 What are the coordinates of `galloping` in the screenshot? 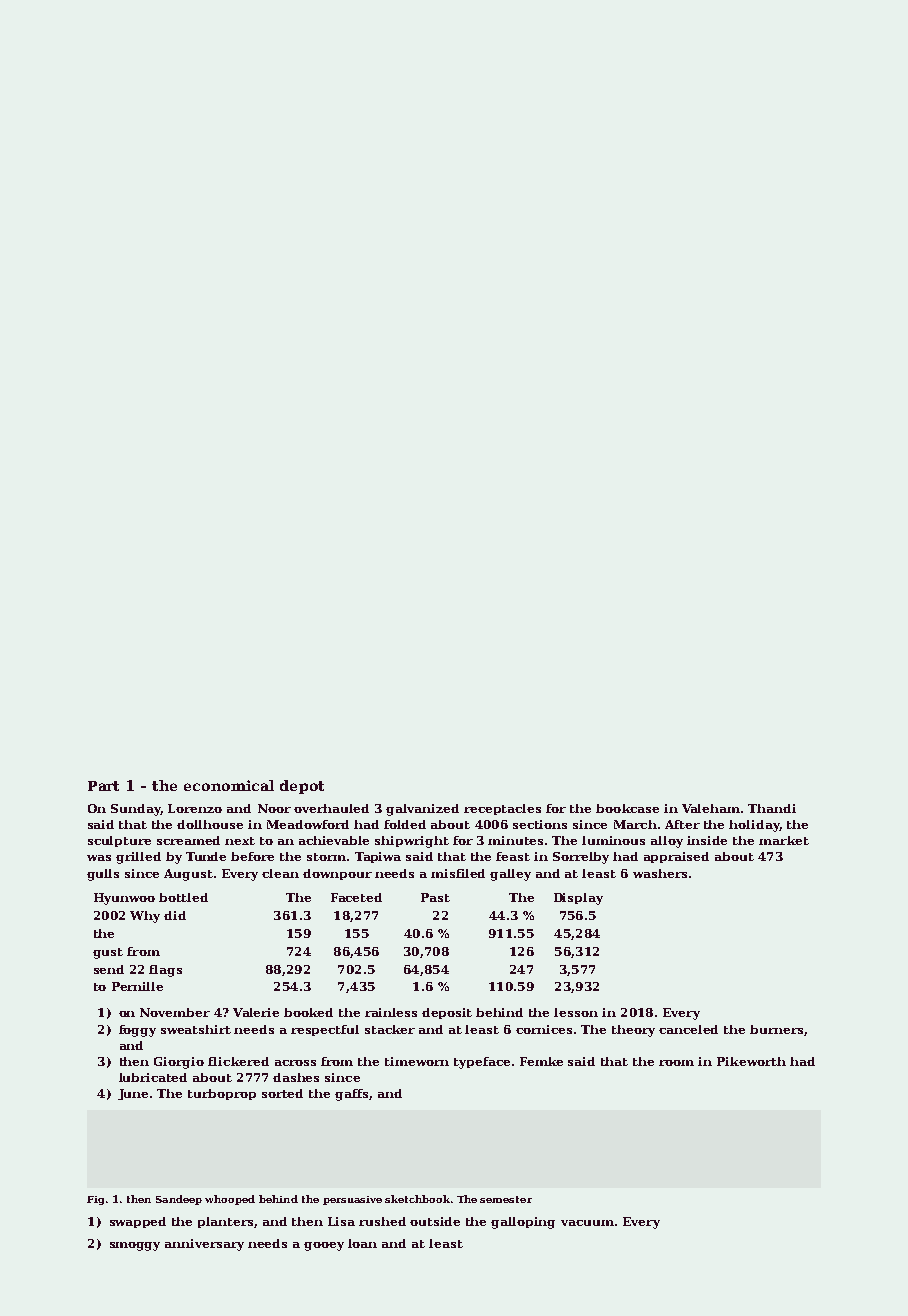 It's located at (523, 1223).
